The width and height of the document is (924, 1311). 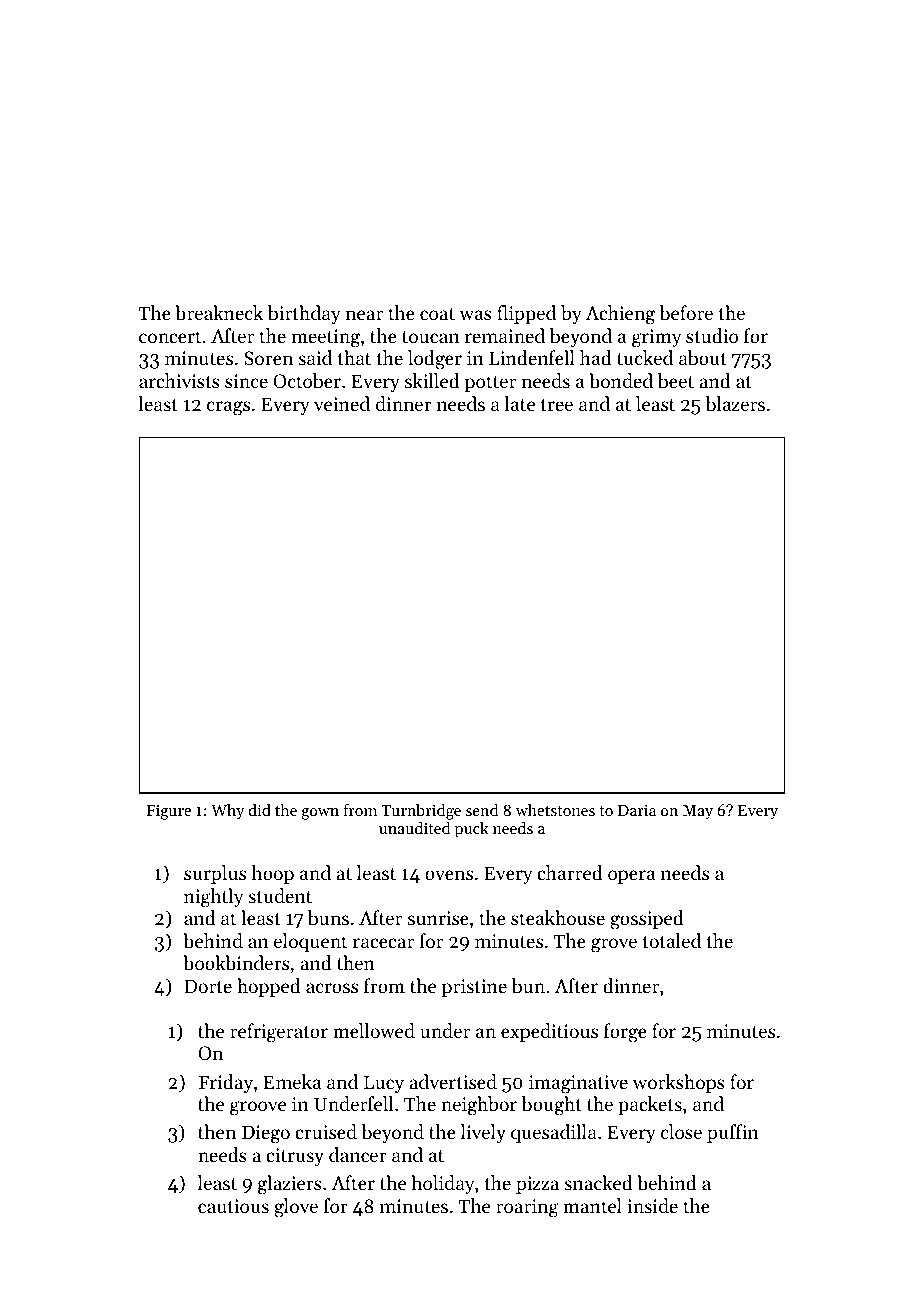 I want to click on Dorte, so click(x=208, y=986).
